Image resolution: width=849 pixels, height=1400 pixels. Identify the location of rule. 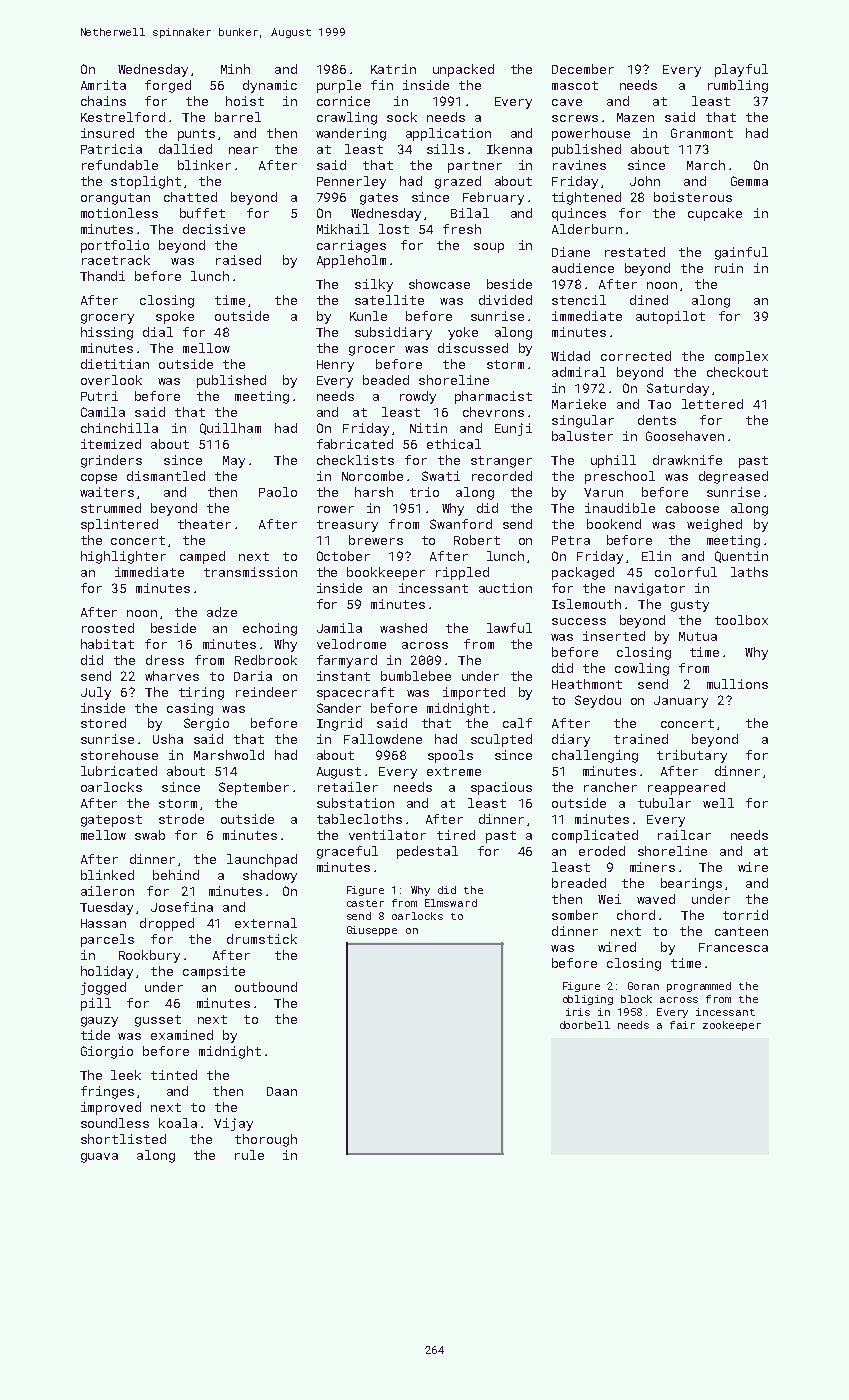
(249, 1155).
